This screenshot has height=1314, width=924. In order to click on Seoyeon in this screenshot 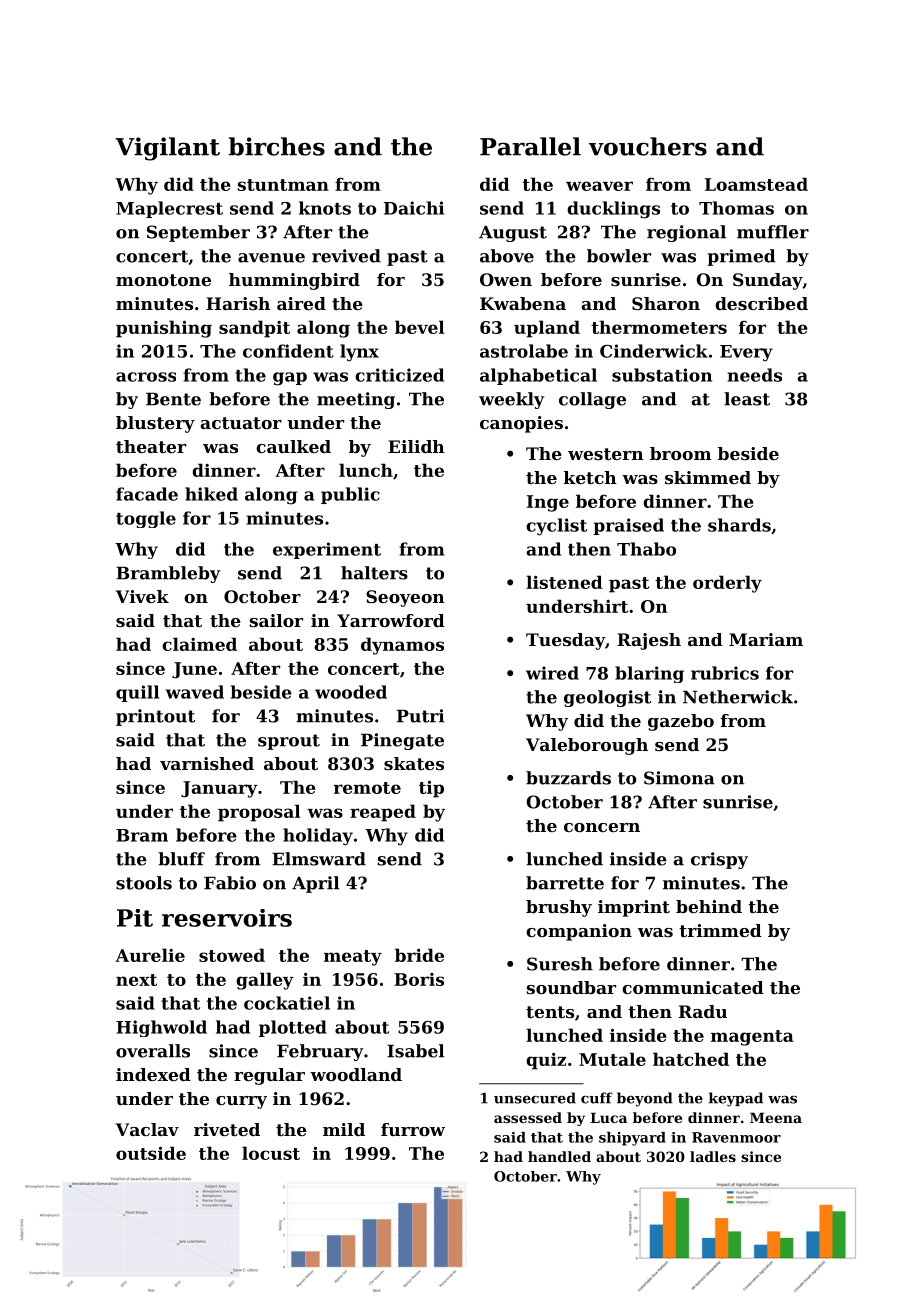, I will do `click(405, 598)`.
